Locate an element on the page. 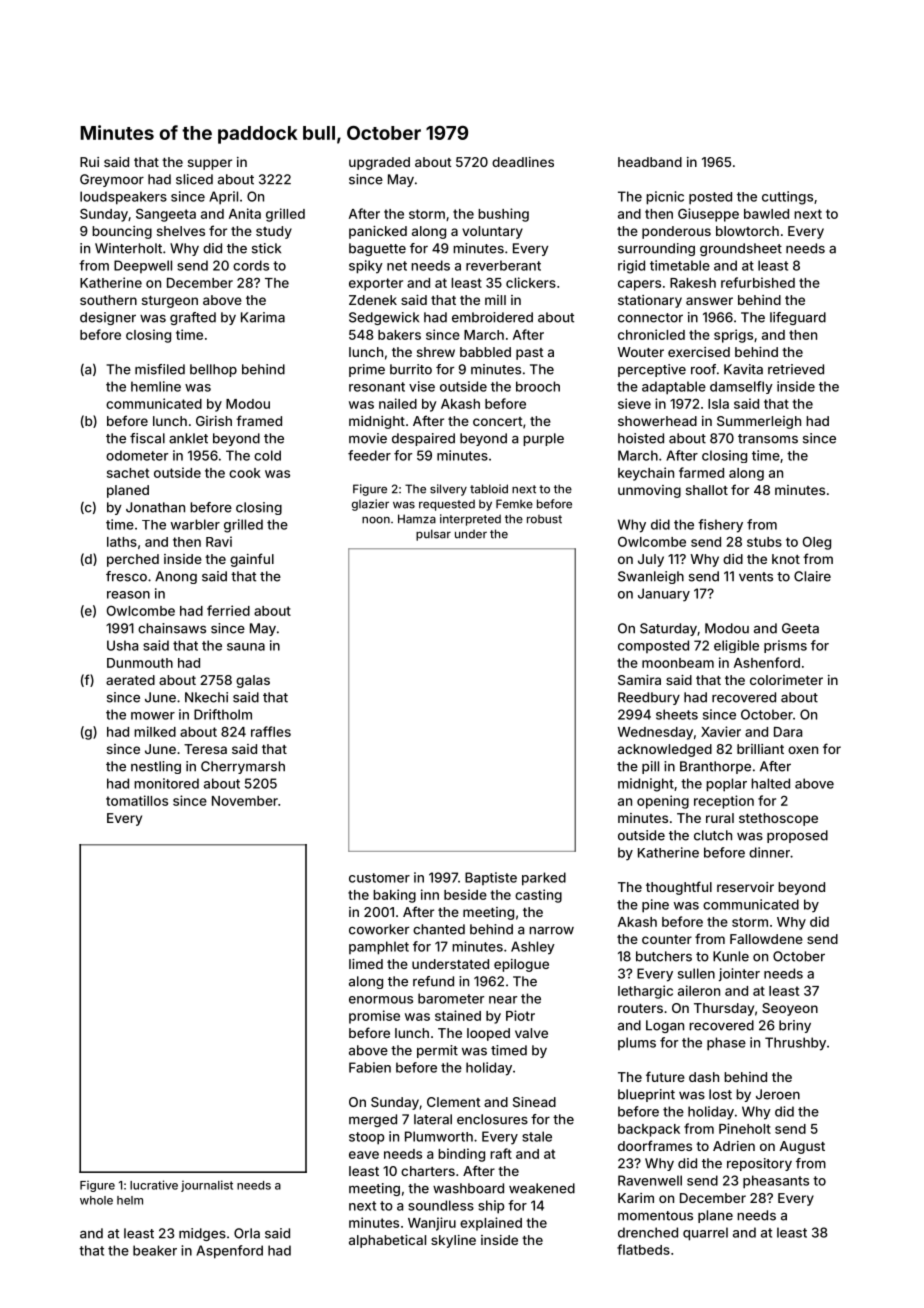 This page has width=924, height=1308. framed is located at coordinates (259, 420).
